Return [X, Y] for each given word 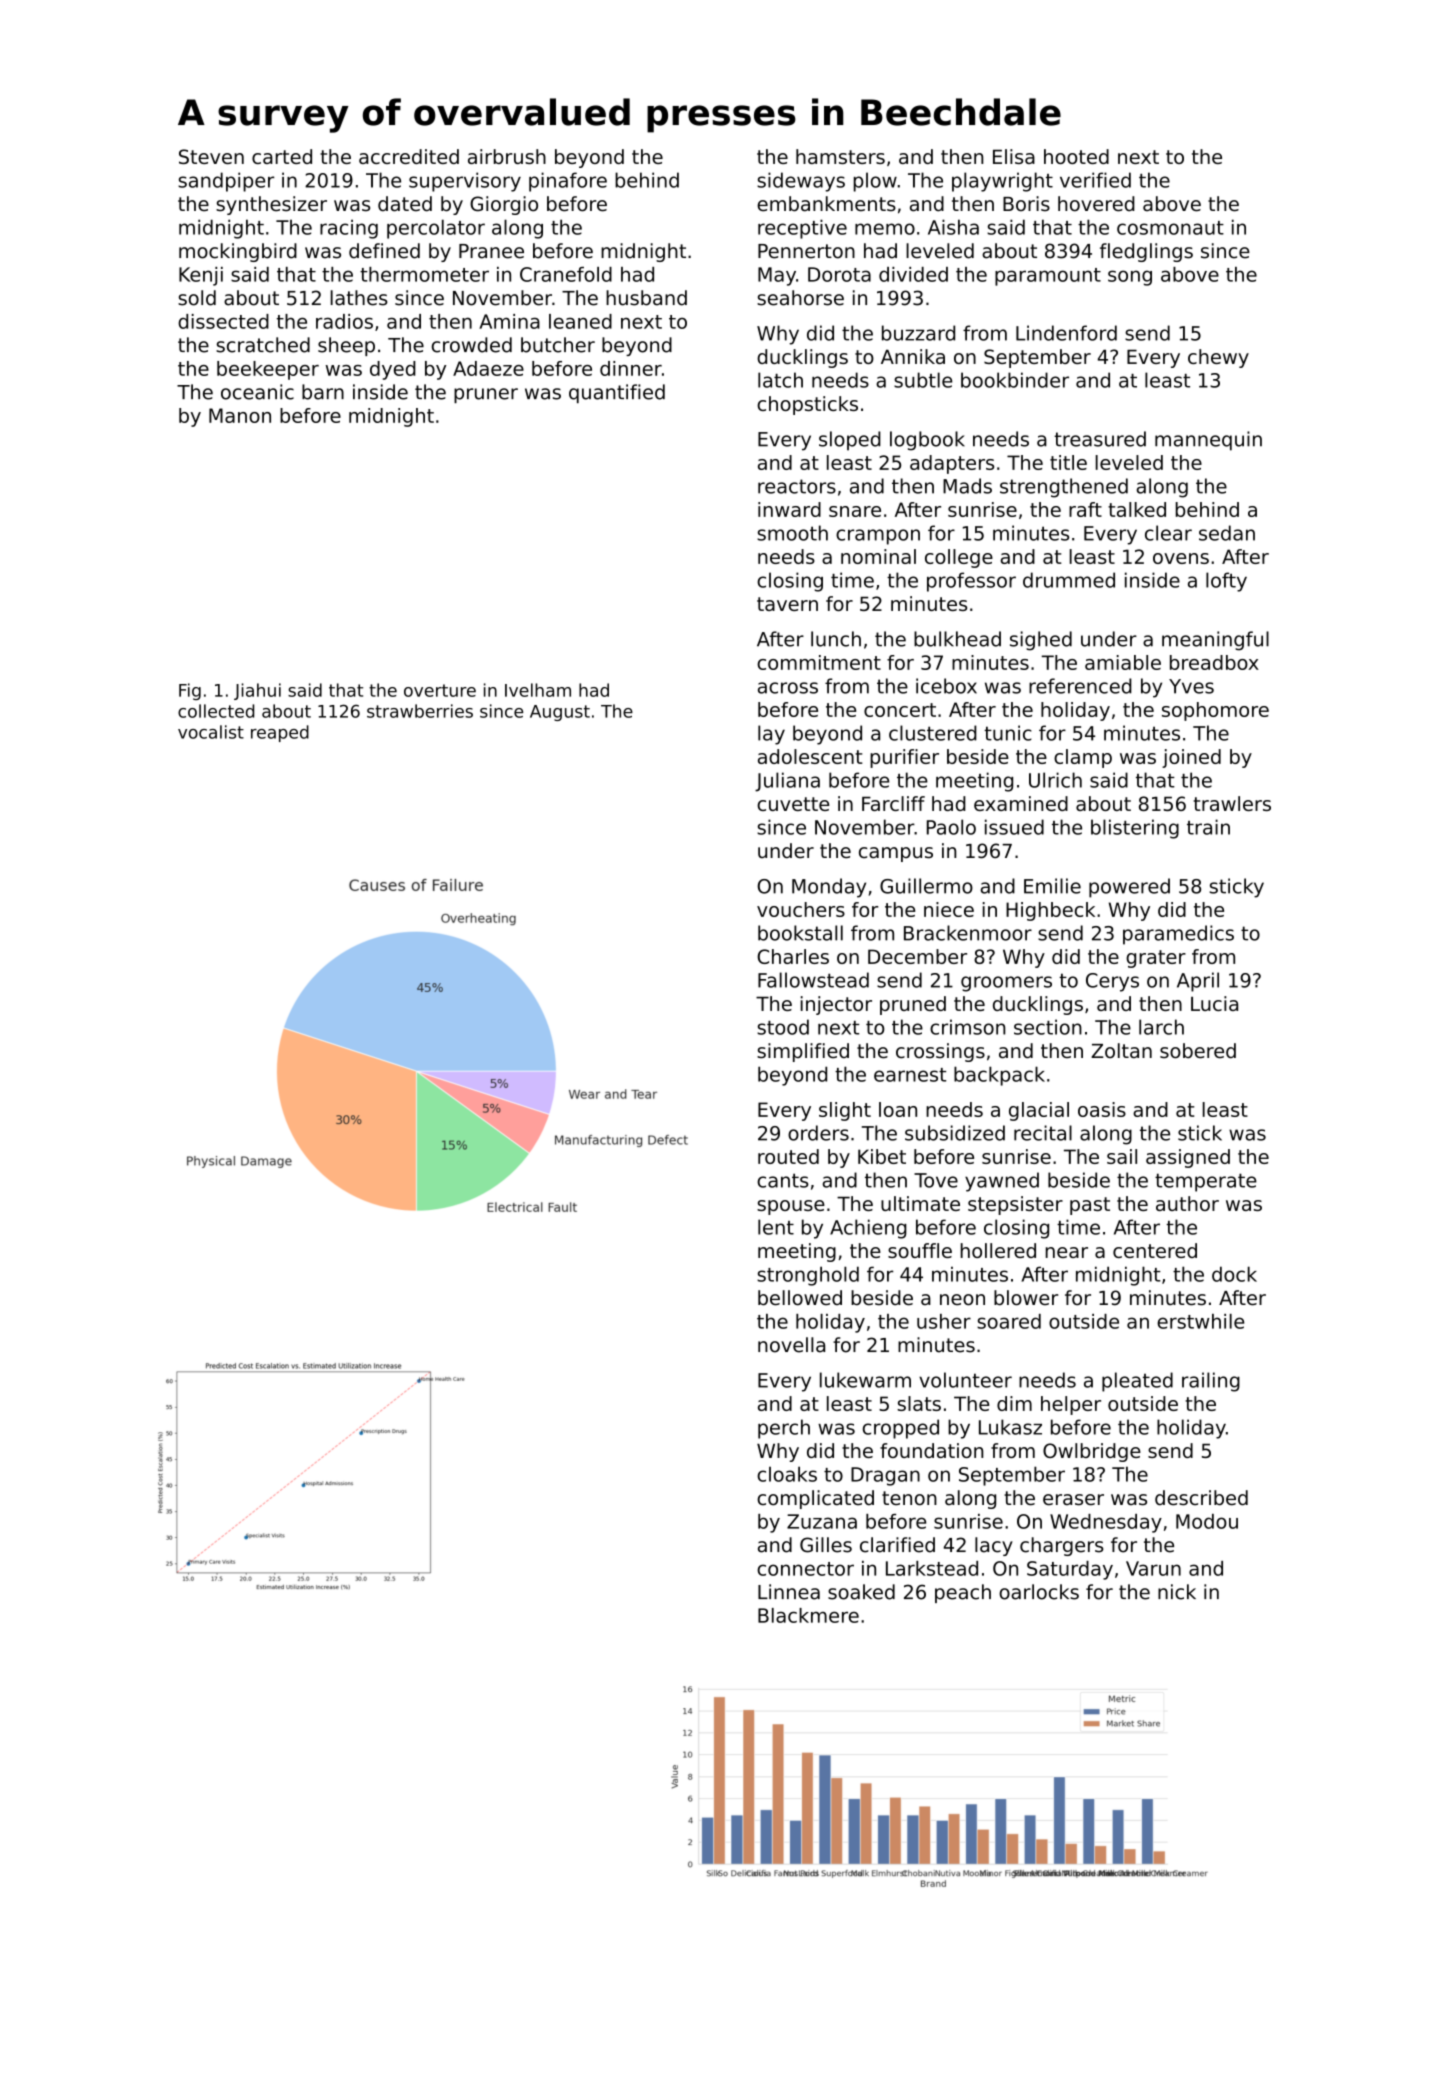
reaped [280, 733]
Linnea [789, 1592]
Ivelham [538, 690]
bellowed [800, 1298]
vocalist [211, 732]
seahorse [800, 298]
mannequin [1208, 441]
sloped [850, 441]
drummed [1069, 580]
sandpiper [226, 182]
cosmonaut [1170, 228]
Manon [240, 415]
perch [784, 1429]
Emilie [1052, 886]
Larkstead [932, 1568]
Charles [793, 956]
